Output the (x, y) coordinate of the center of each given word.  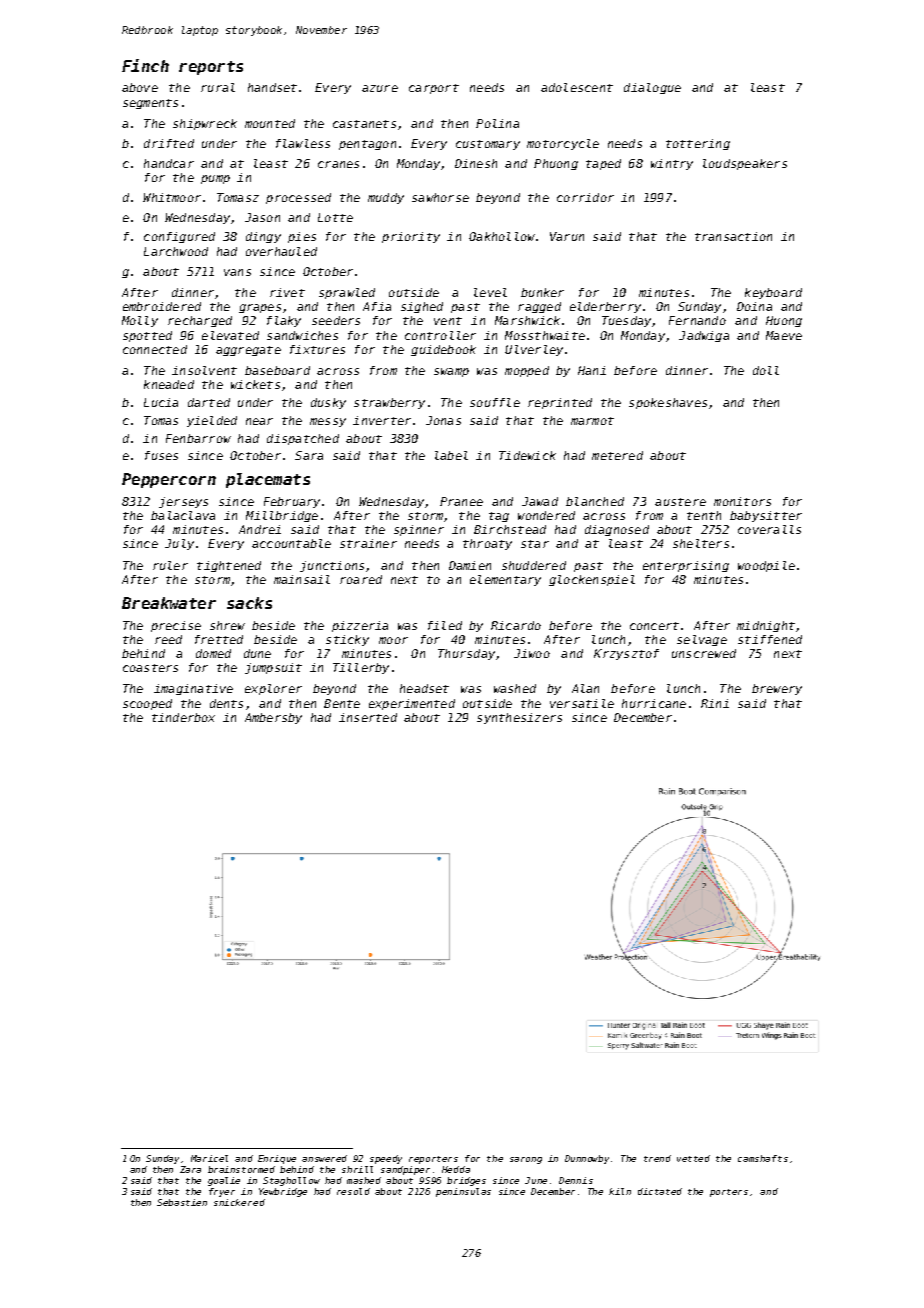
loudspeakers (745, 164)
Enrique (277, 1159)
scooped (147, 704)
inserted (368, 717)
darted (209, 402)
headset (424, 688)
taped (603, 164)
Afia (377, 306)
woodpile (766, 566)
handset (272, 87)
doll (766, 370)
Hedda (456, 1169)
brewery (777, 689)
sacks (249, 603)
